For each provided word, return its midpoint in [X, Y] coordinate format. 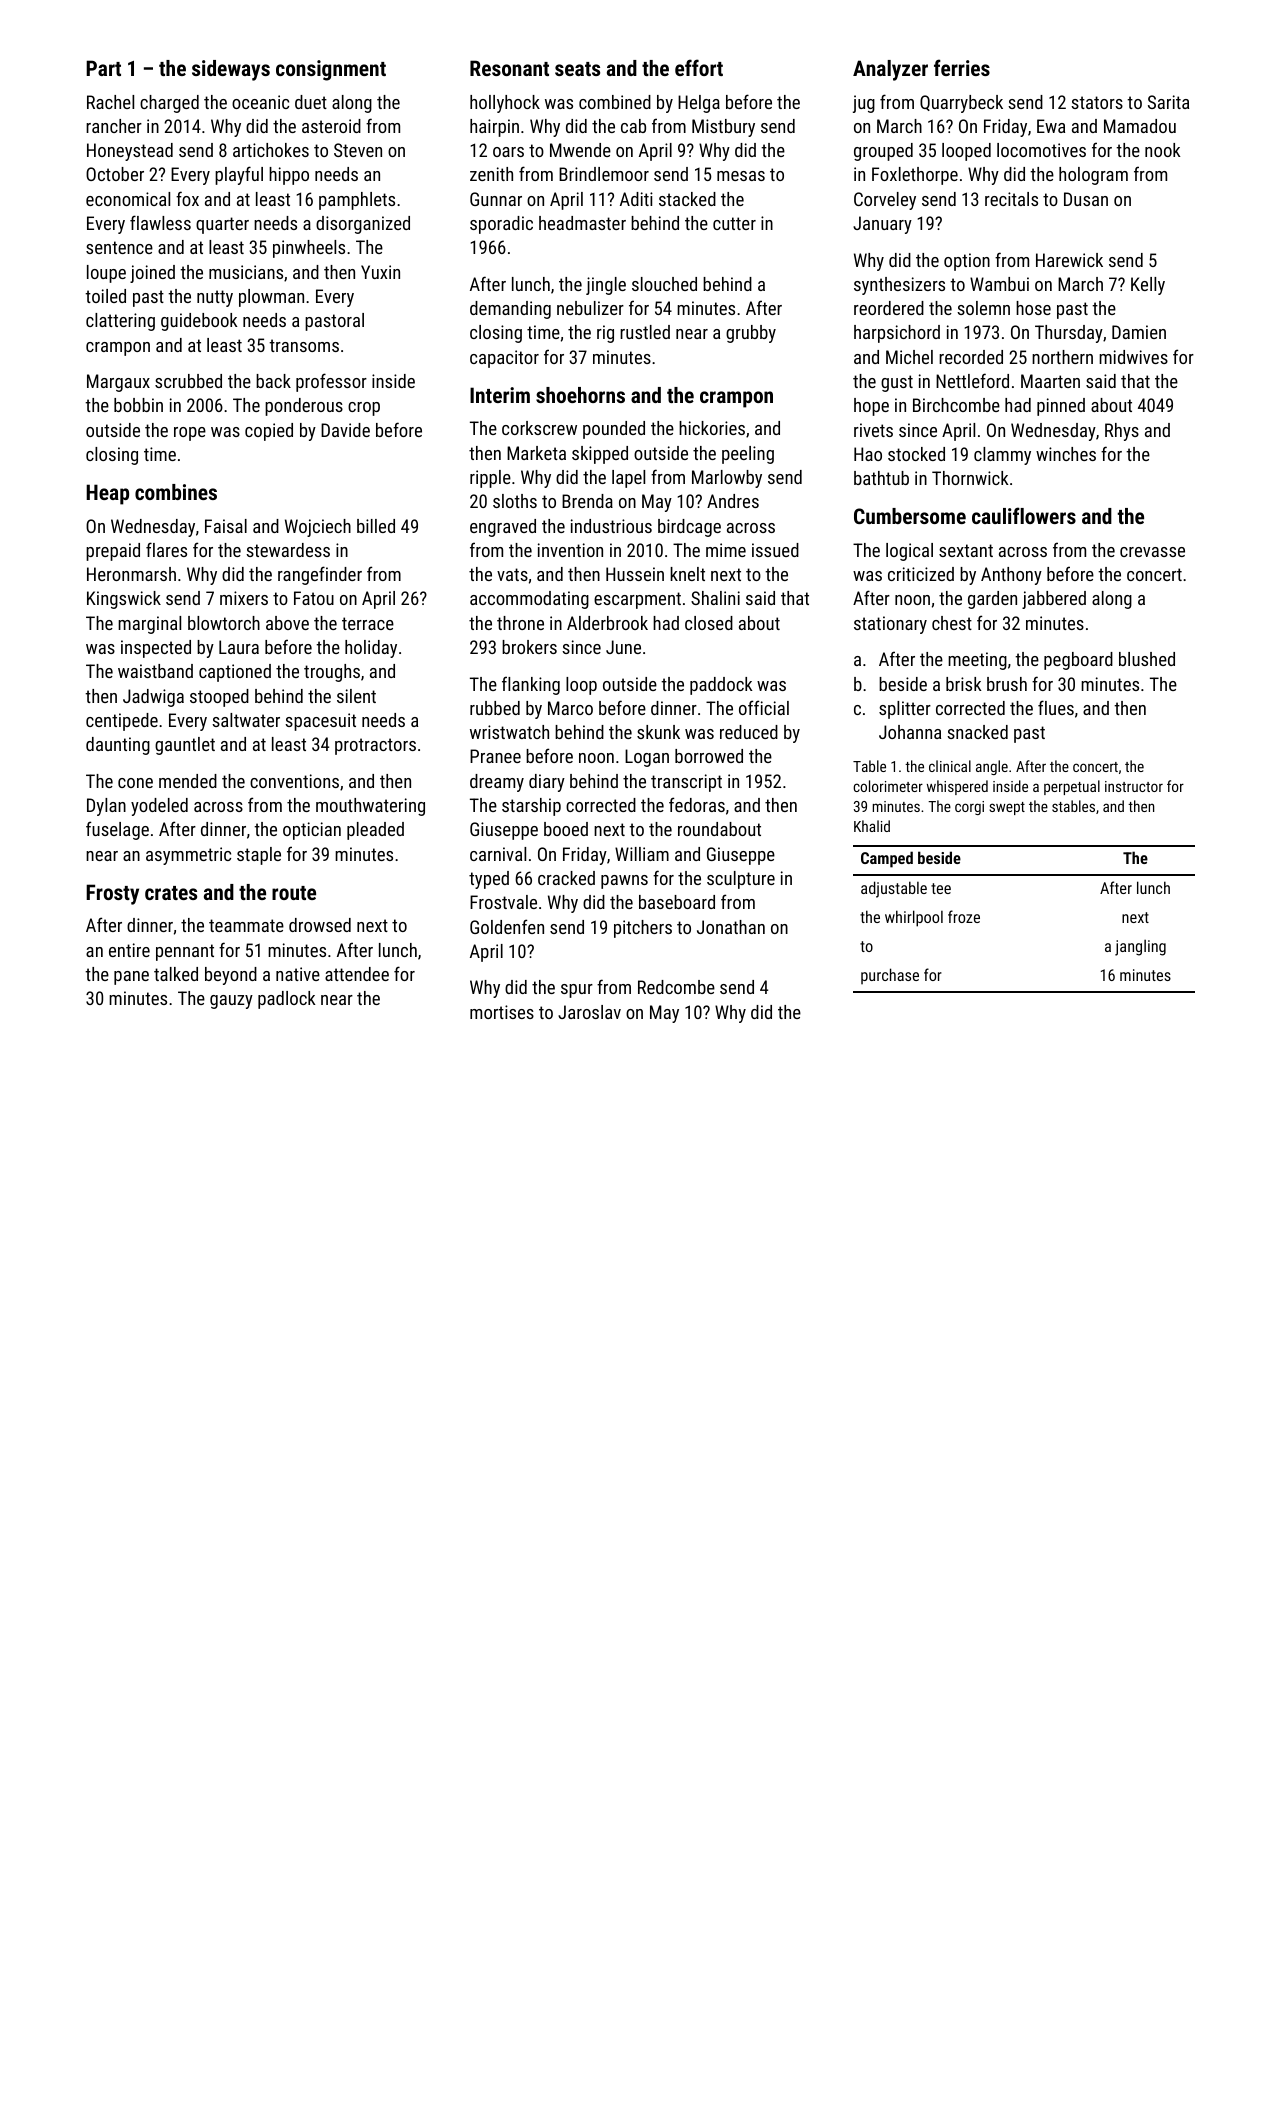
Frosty [112, 894]
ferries [962, 67]
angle [992, 767]
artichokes [271, 150]
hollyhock [505, 104]
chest [952, 623]
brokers [529, 647]
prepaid [113, 552]
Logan [647, 758]
